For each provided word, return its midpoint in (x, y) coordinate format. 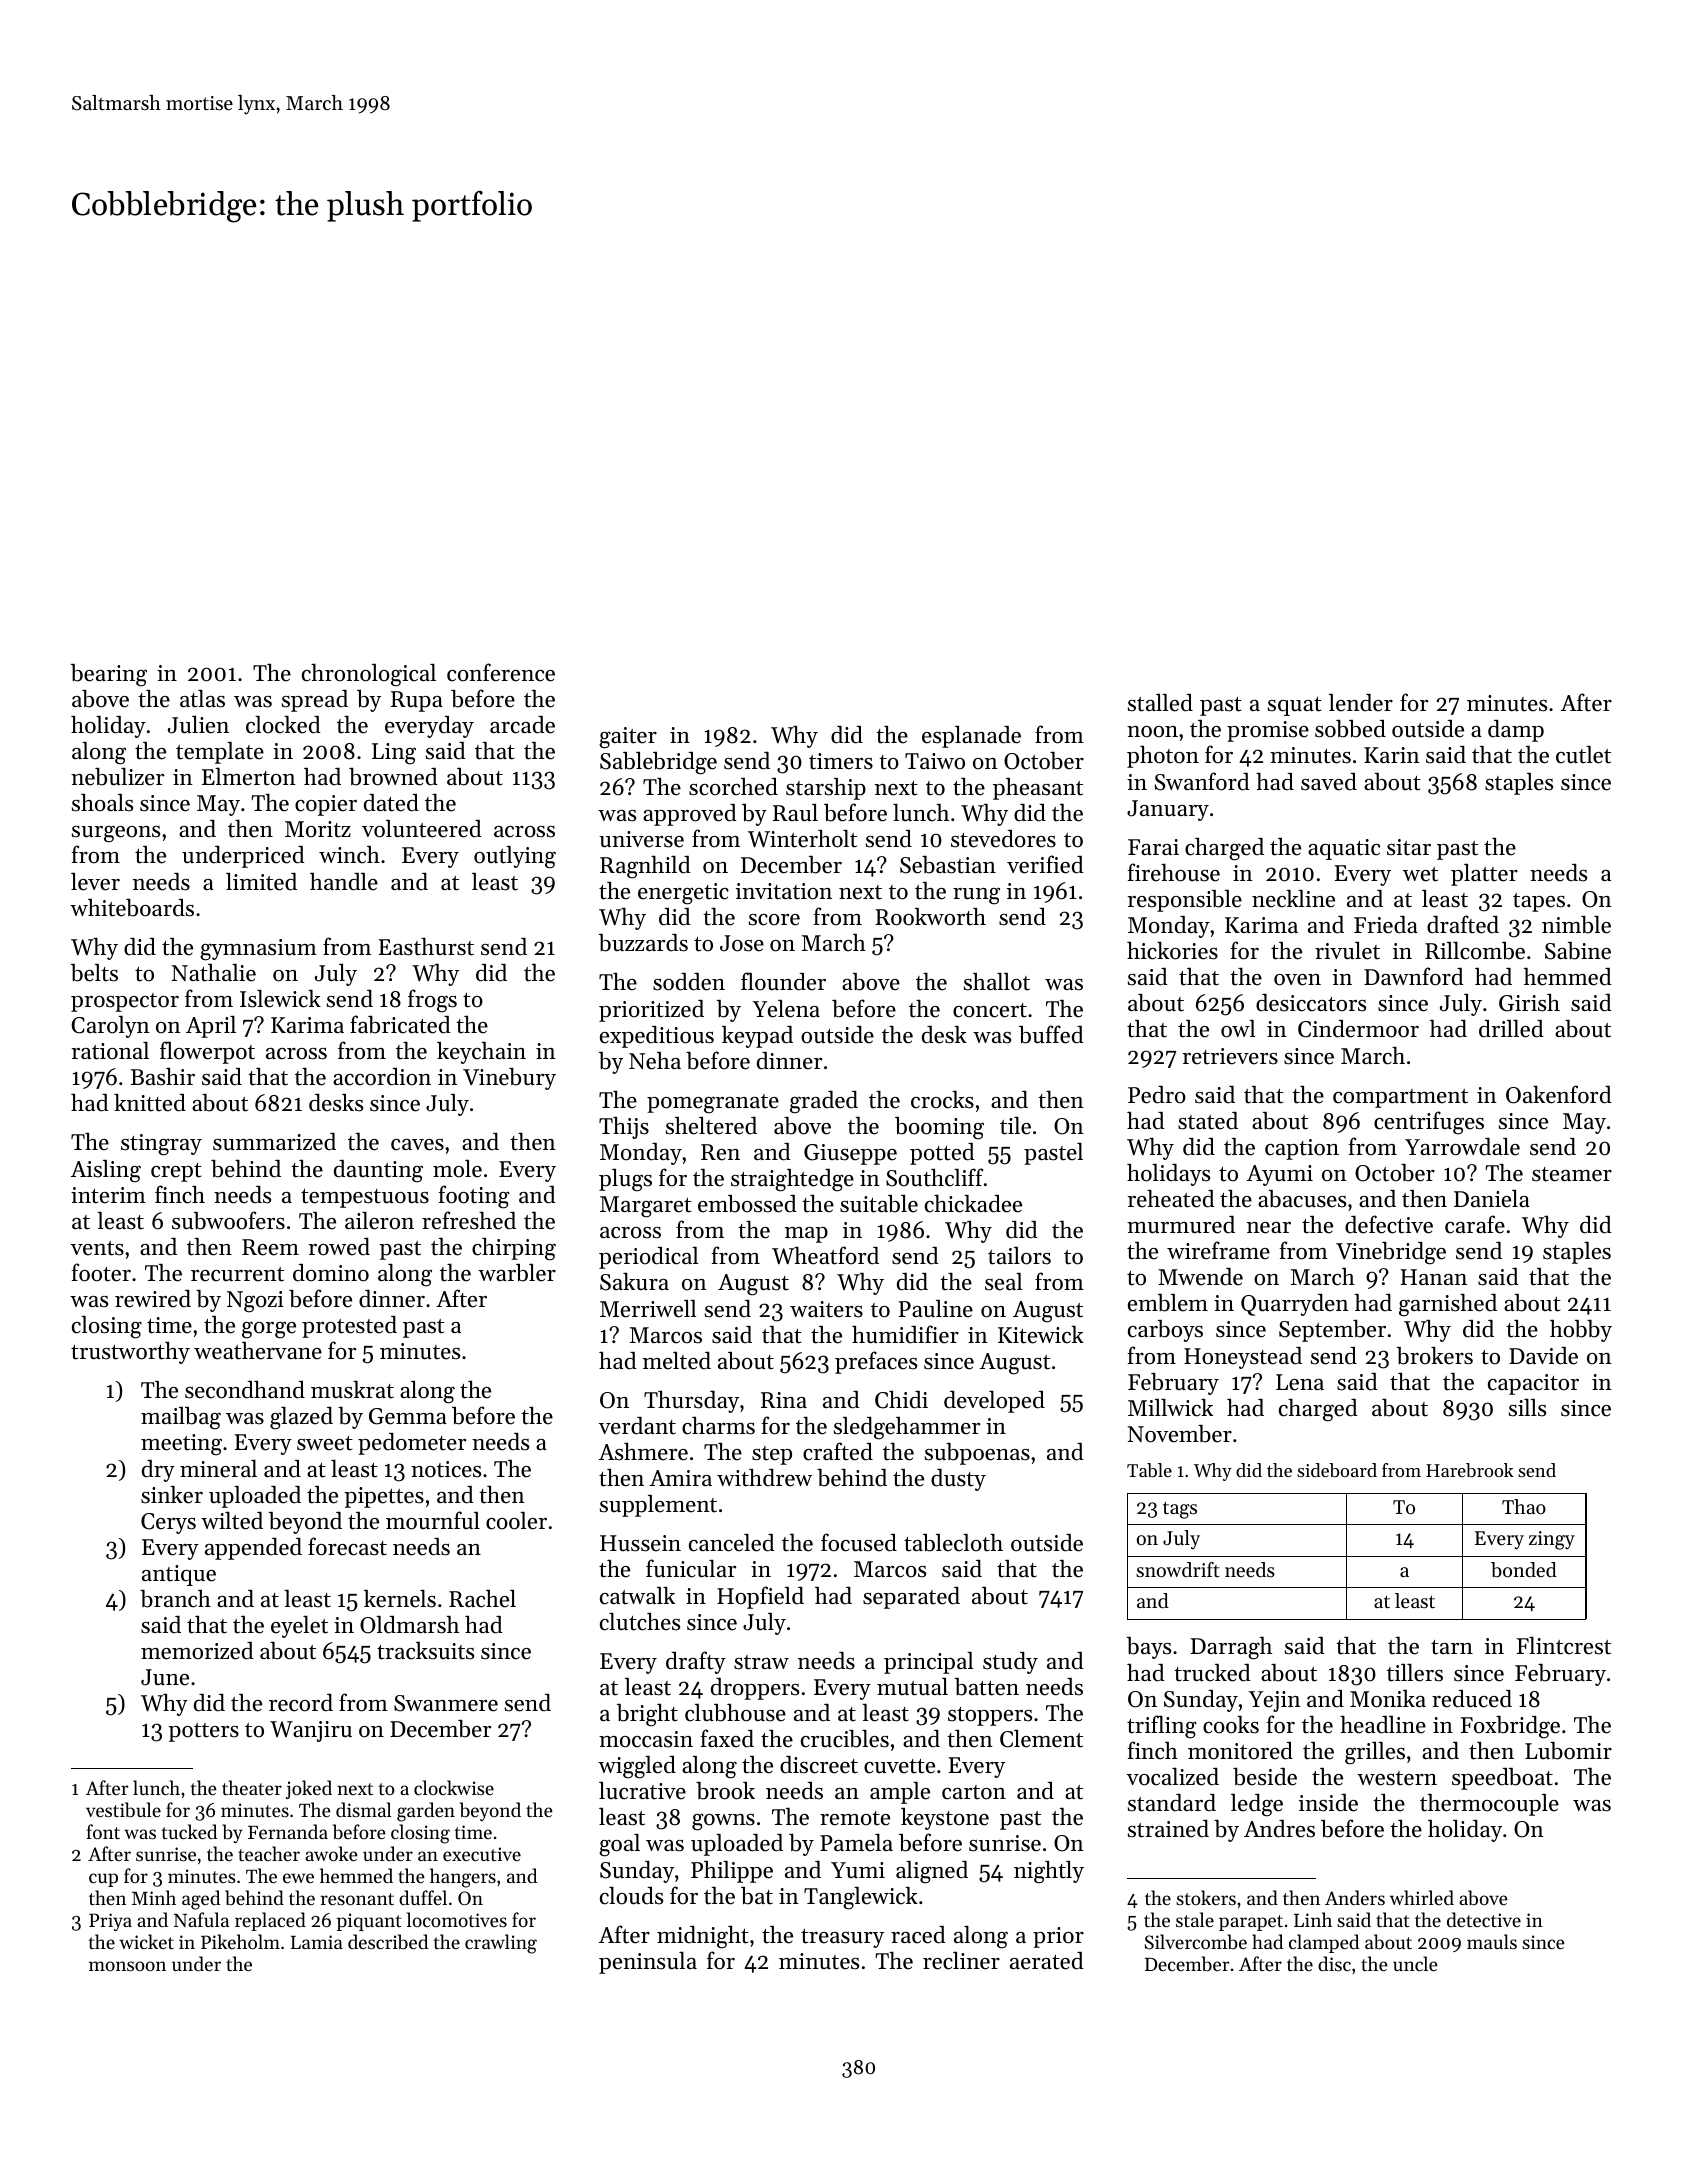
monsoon (127, 1966)
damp (1516, 730)
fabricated (400, 1024)
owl (1238, 1028)
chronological (369, 675)
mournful (433, 1520)
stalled (1160, 702)
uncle (1415, 1963)
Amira (681, 1478)
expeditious (657, 1036)
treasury (842, 1938)
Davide (1543, 1356)
